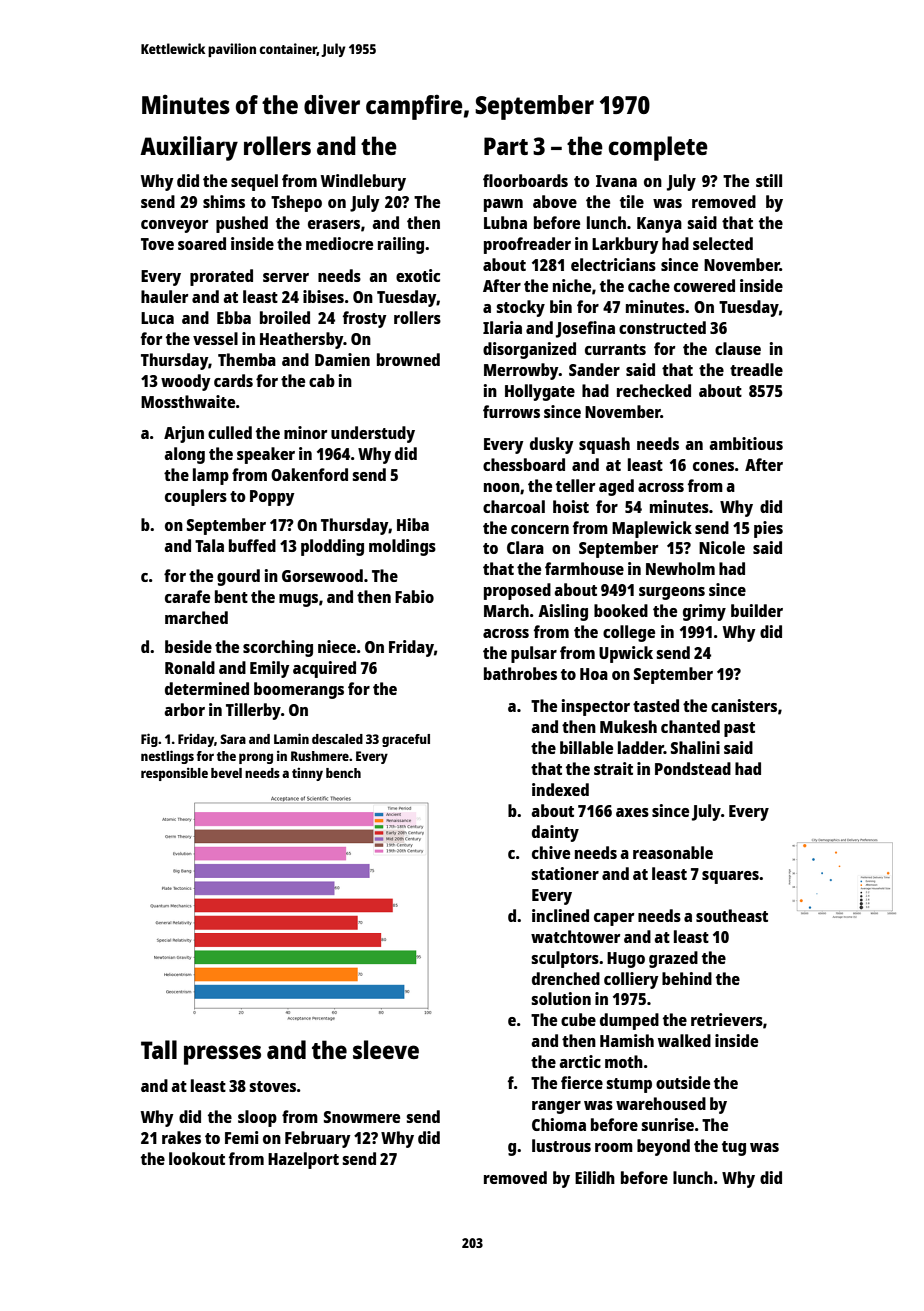 The width and height of the screenshot is (924, 1311). What do you see at coordinates (654, 390) in the screenshot?
I see `rechecked` at bounding box center [654, 390].
